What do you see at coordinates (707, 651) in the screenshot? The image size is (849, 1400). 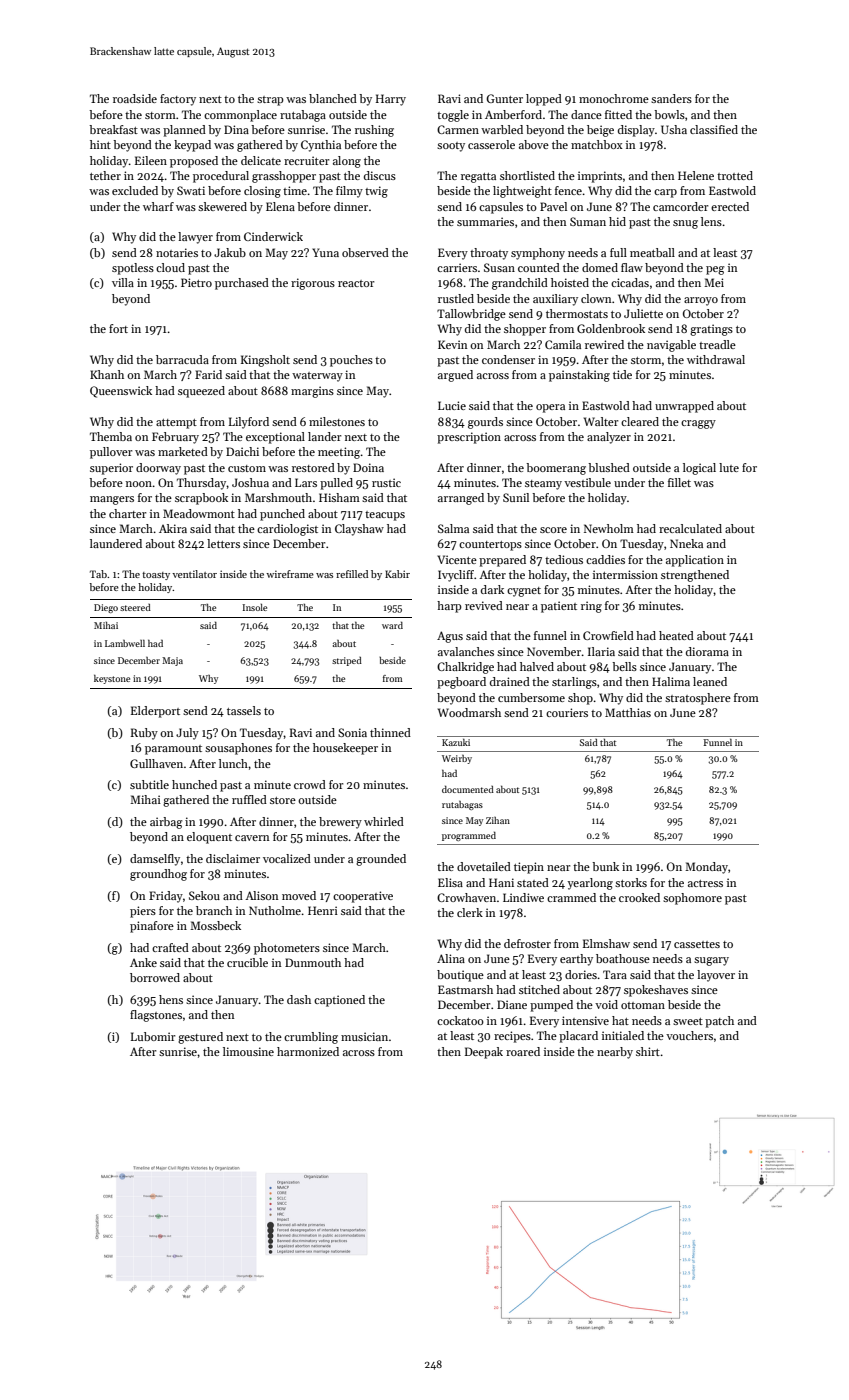 I see `diorama` at bounding box center [707, 651].
